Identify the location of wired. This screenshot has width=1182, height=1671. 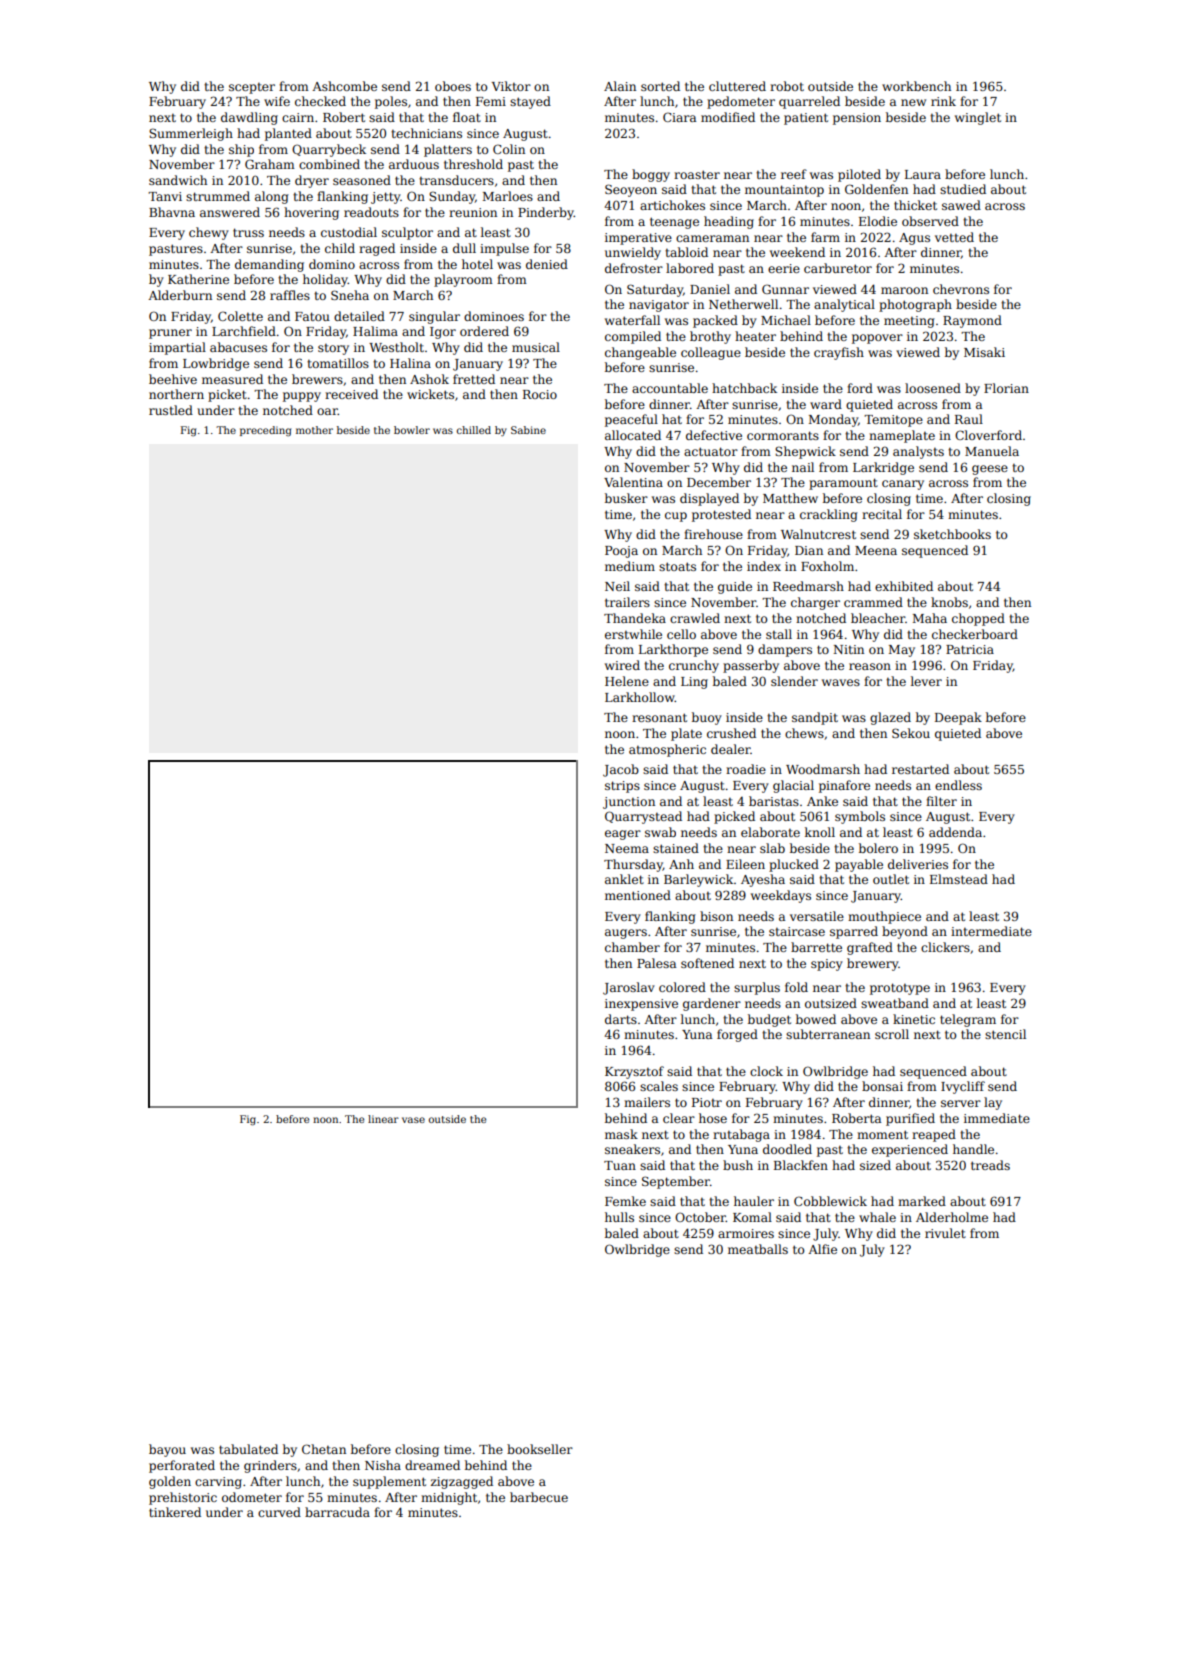
(622, 665).
